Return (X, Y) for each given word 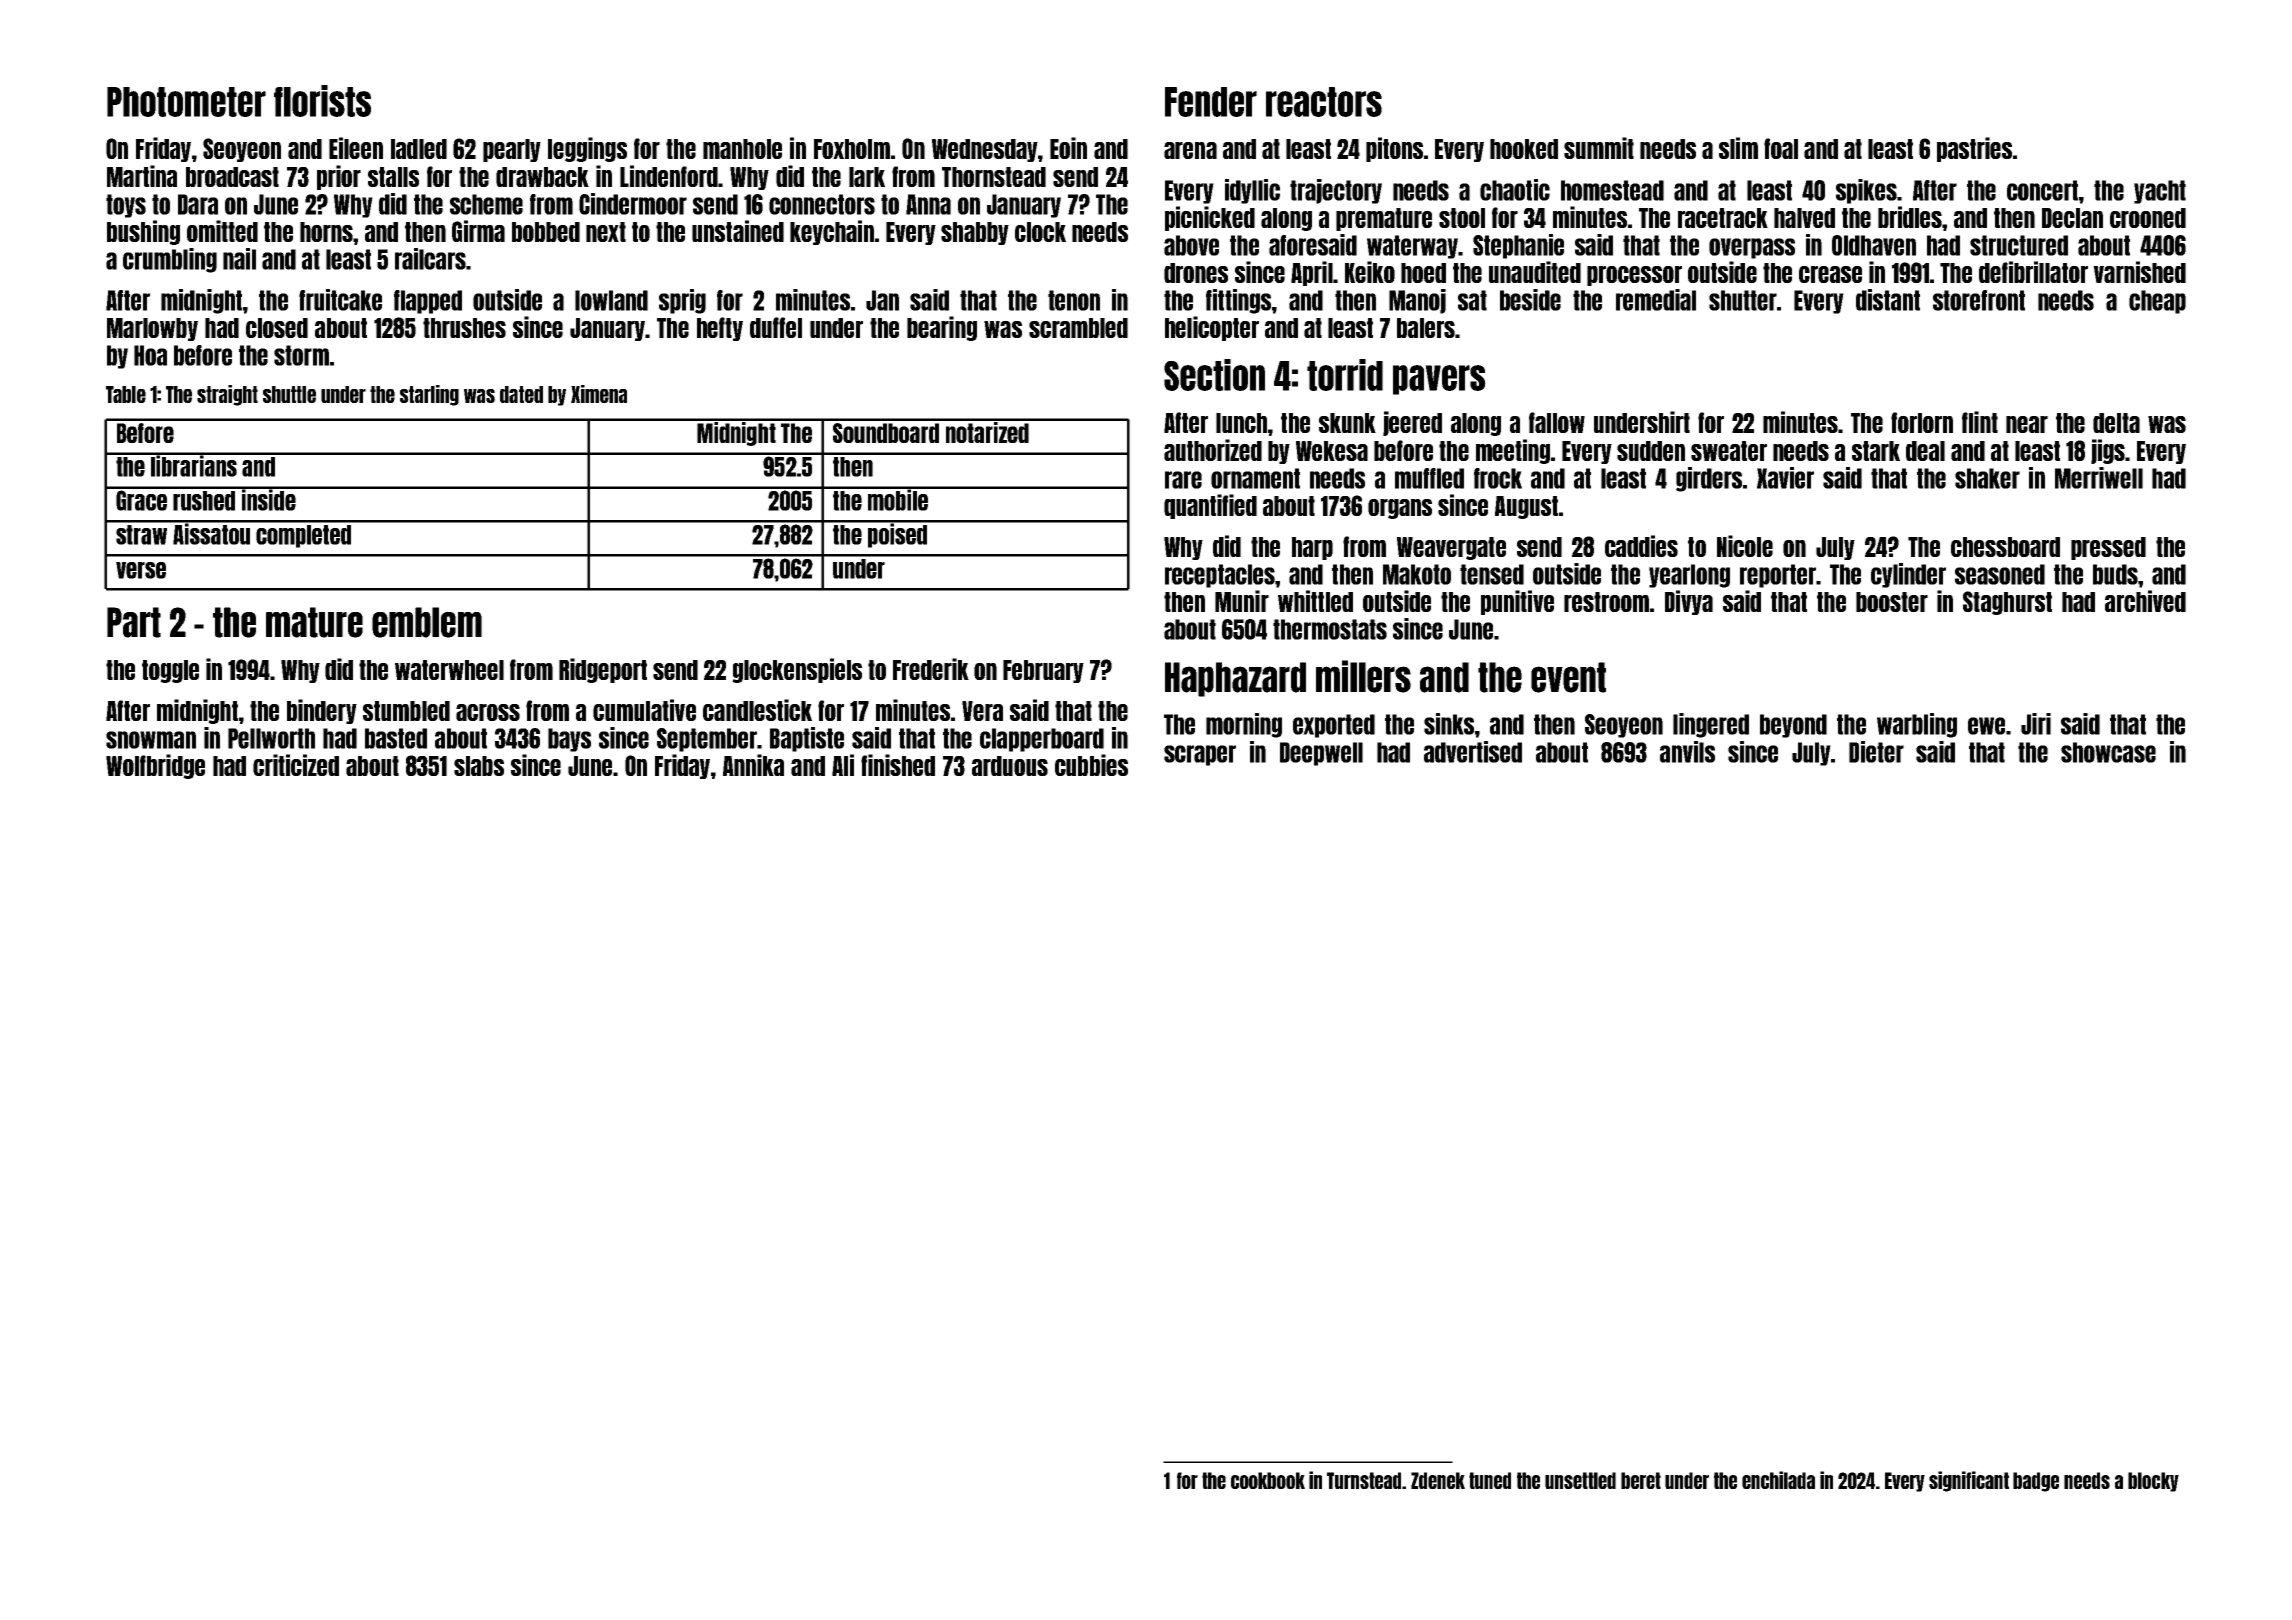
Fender (1211, 102)
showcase (2108, 752)
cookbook (1268, 1480)
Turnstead (1364, 1480)
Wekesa (1332, 451)
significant (1969, 1481)
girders (1709, 479)
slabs (479, 766)
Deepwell (1321, 754)
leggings (587, 149)
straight (227, 395)
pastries (1974, 149)
